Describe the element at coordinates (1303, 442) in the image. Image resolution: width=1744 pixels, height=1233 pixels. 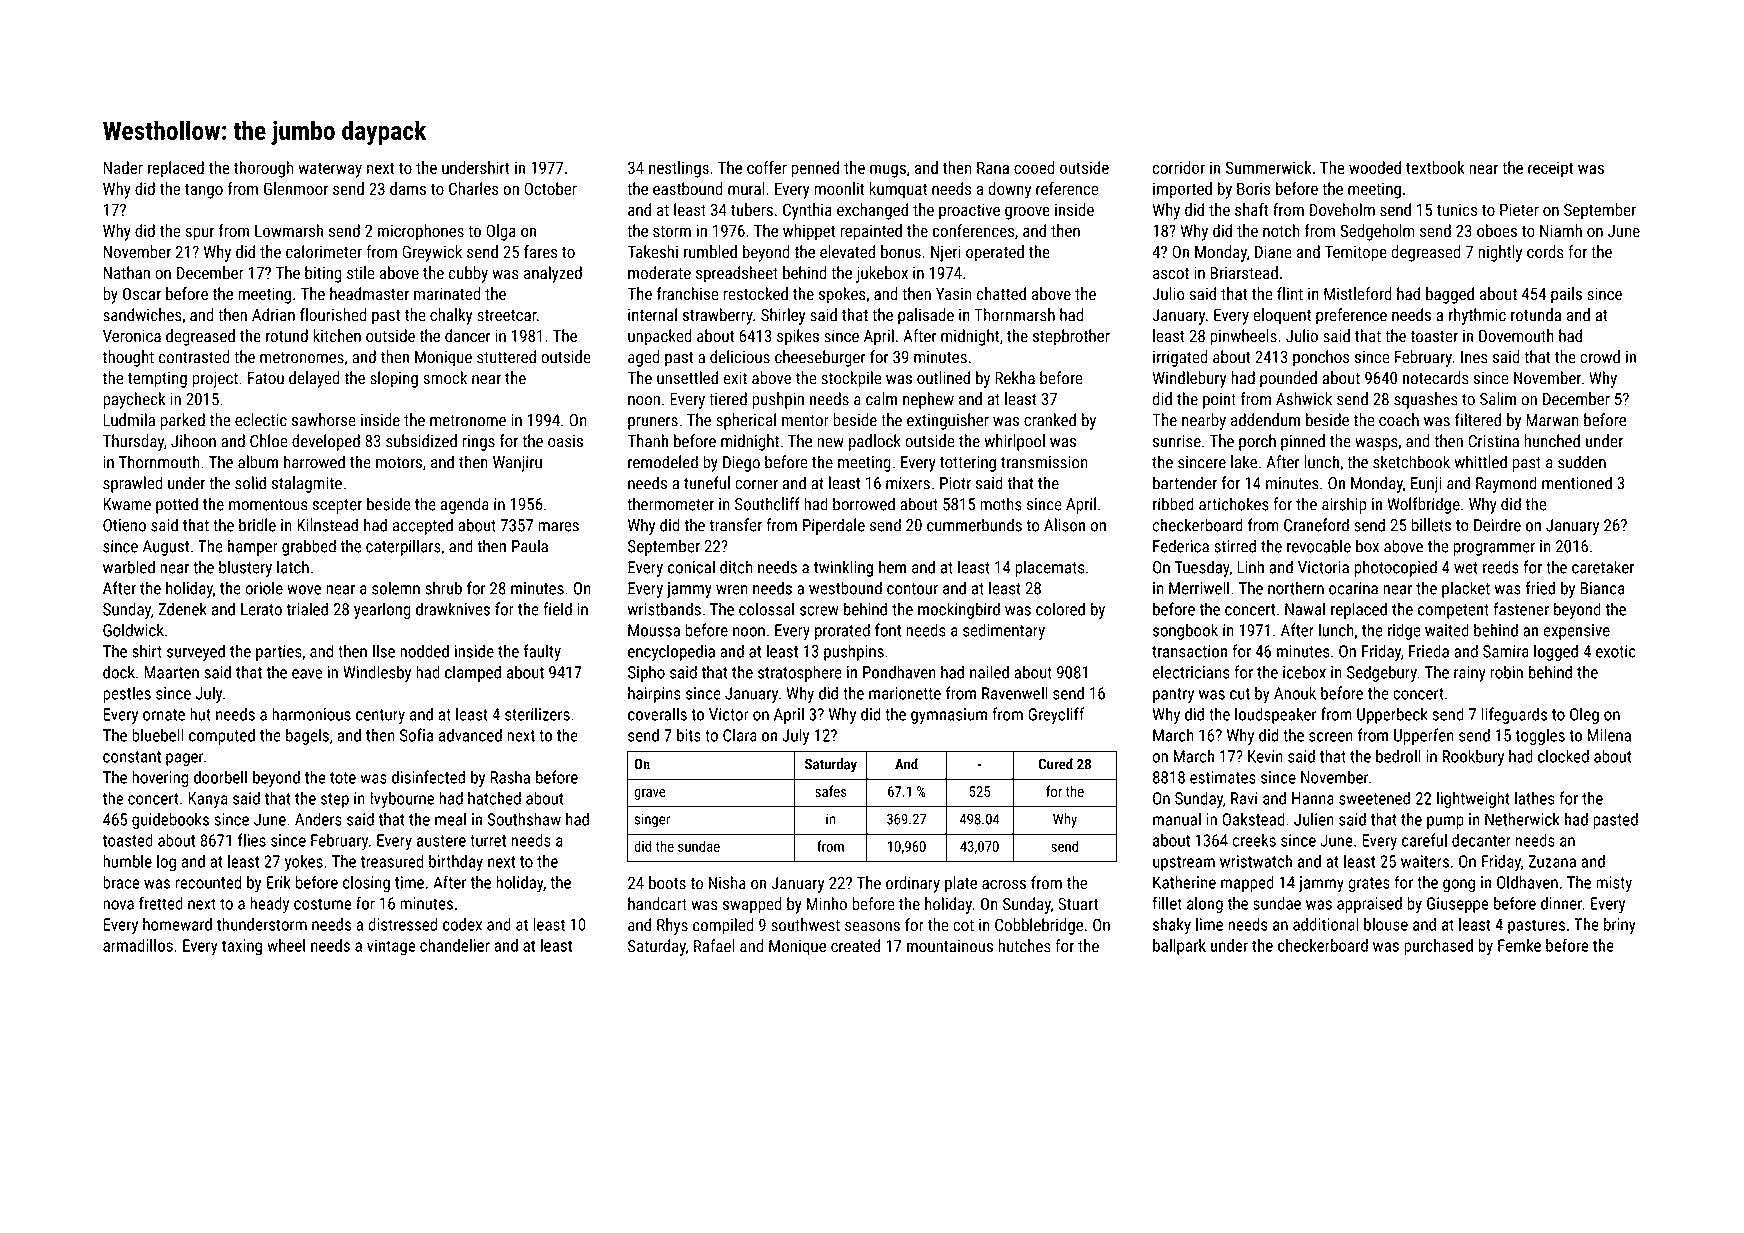
I see `pinned` at that location.
